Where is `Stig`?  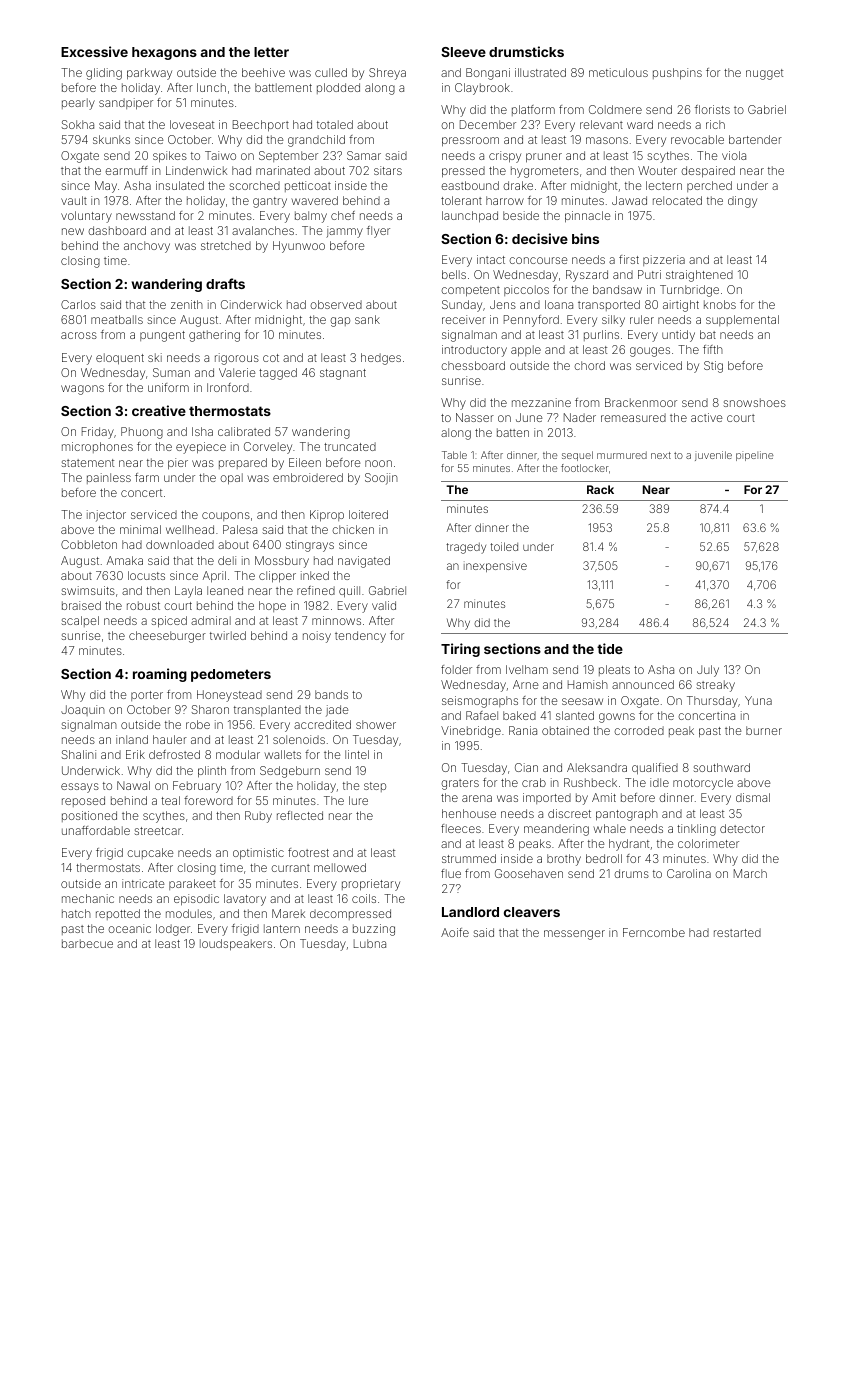
Stig is located at coordinates (713, 367).
